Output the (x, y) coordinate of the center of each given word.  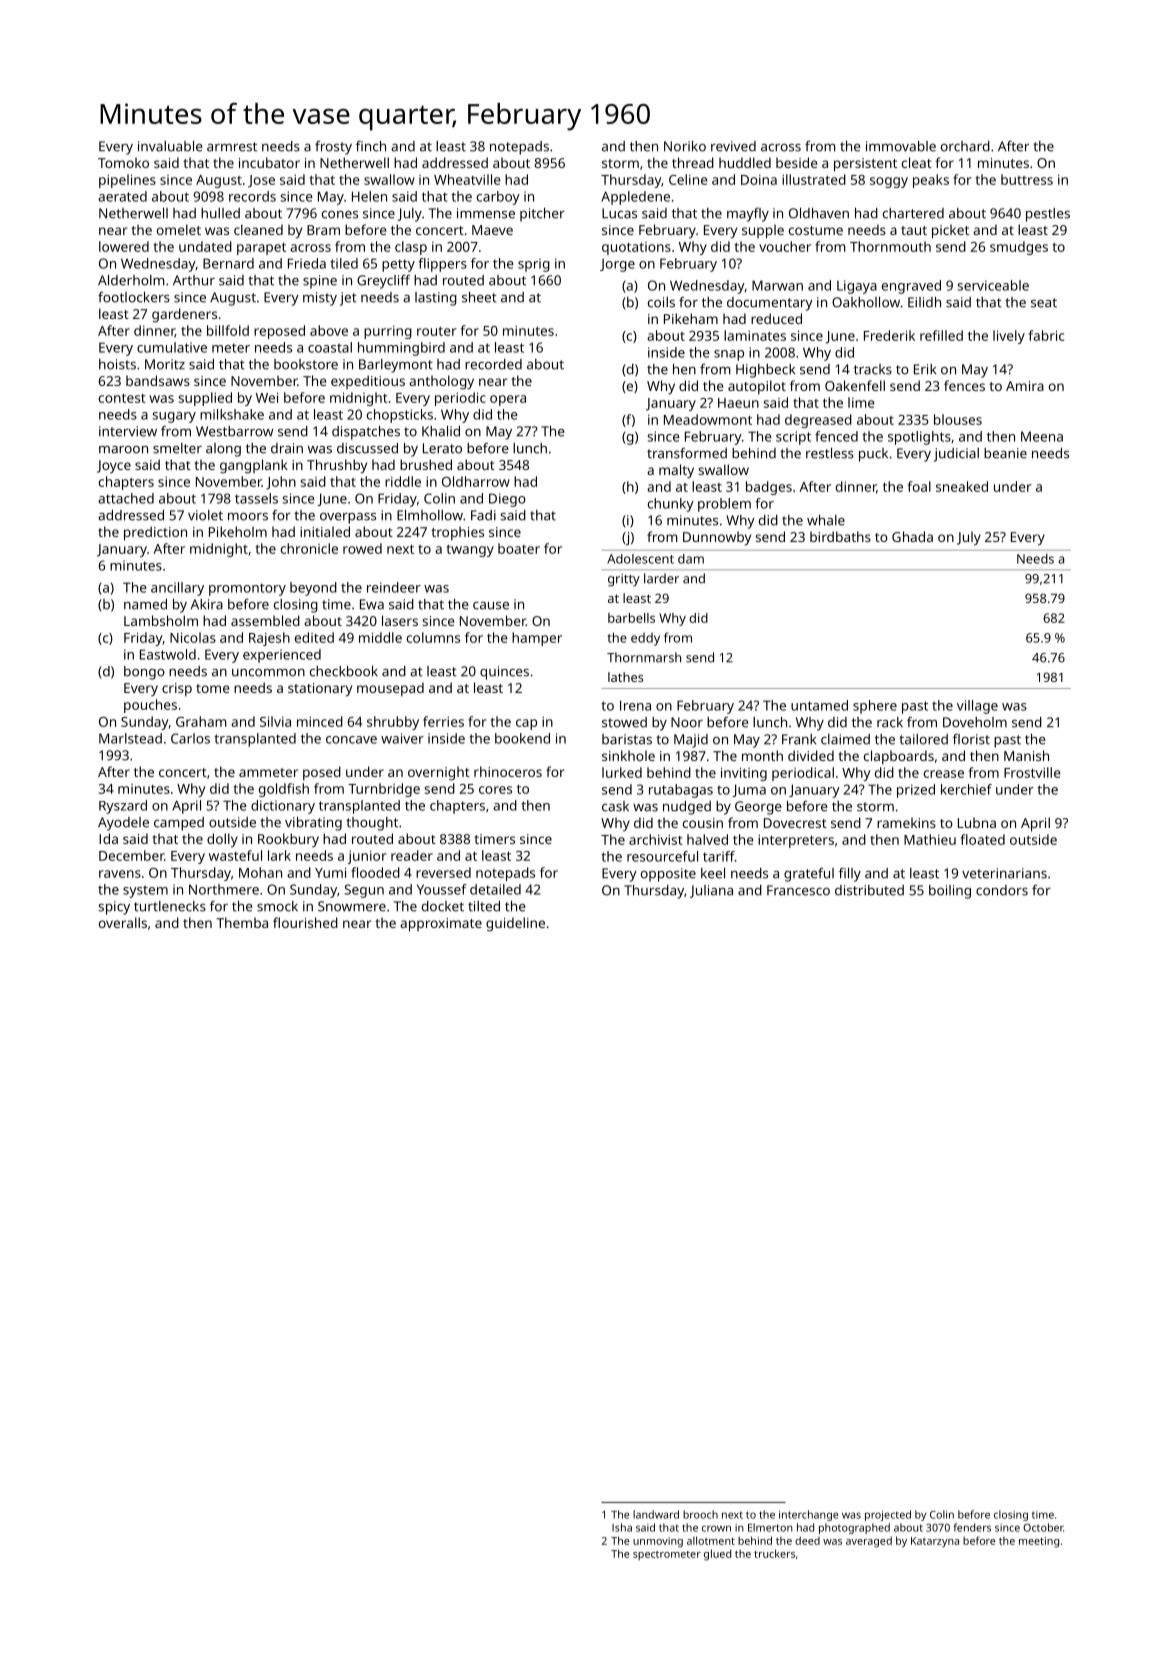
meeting (1039, 1542)
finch (371, 146)
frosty (333, 148)
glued (717, 1555)
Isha (622, 1527)
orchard (965, 146)
